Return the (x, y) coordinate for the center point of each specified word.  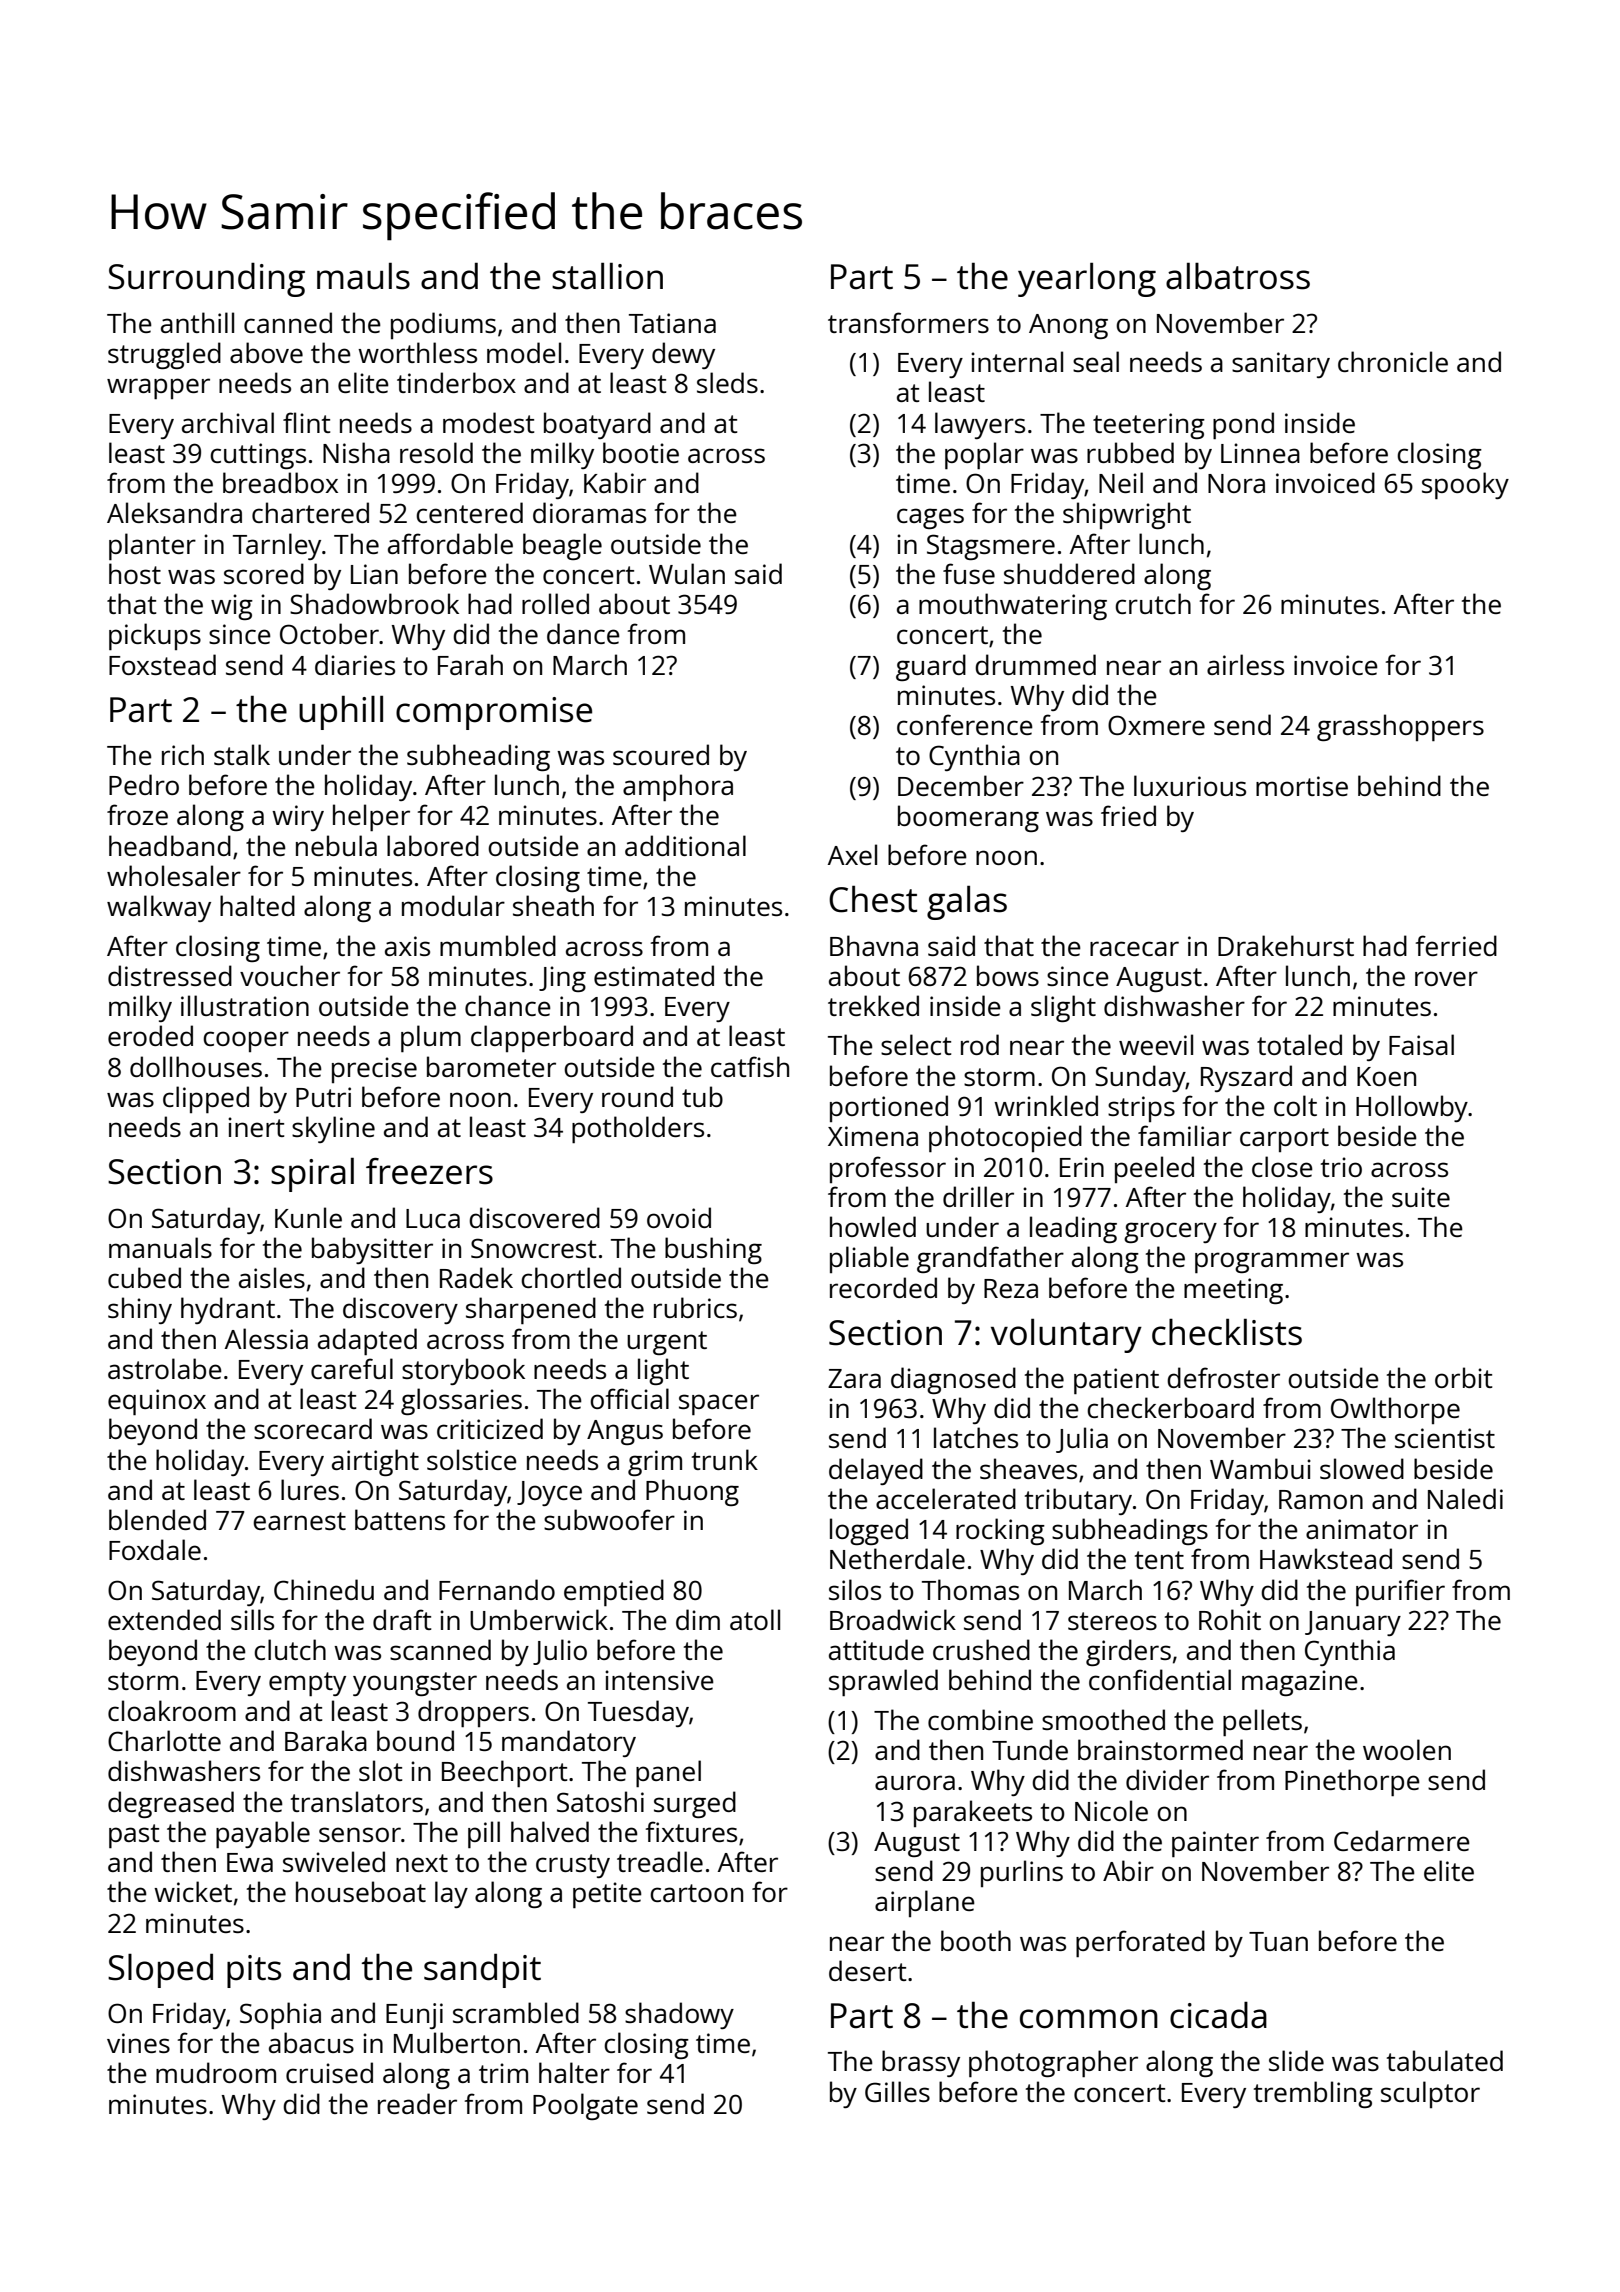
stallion (607, 276)
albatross (1238, 276)
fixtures (691, 1831)
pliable (869, 1259)
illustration (245, 1005)
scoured (661, 754)
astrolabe (165, 1368)
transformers (908, 322)
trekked (873, 1005)
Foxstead (162, 664)
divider (1167, 1779)
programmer (1272, 1262)
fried (1128, 815)
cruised (329, 2072)
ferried (1456, 945)
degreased (171, 1804)
